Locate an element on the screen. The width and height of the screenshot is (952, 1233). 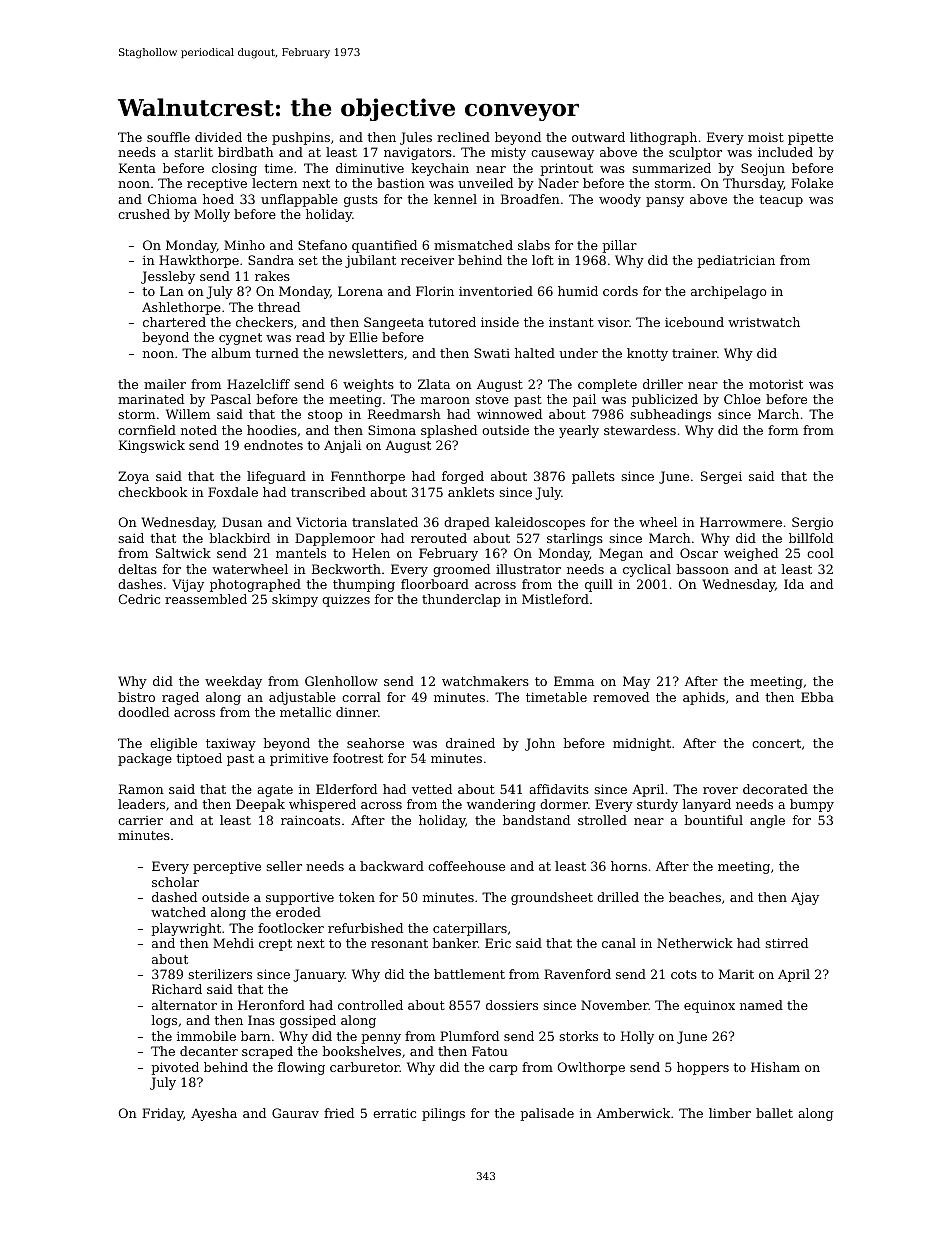
souffle is located at coordinates (168, 137).
